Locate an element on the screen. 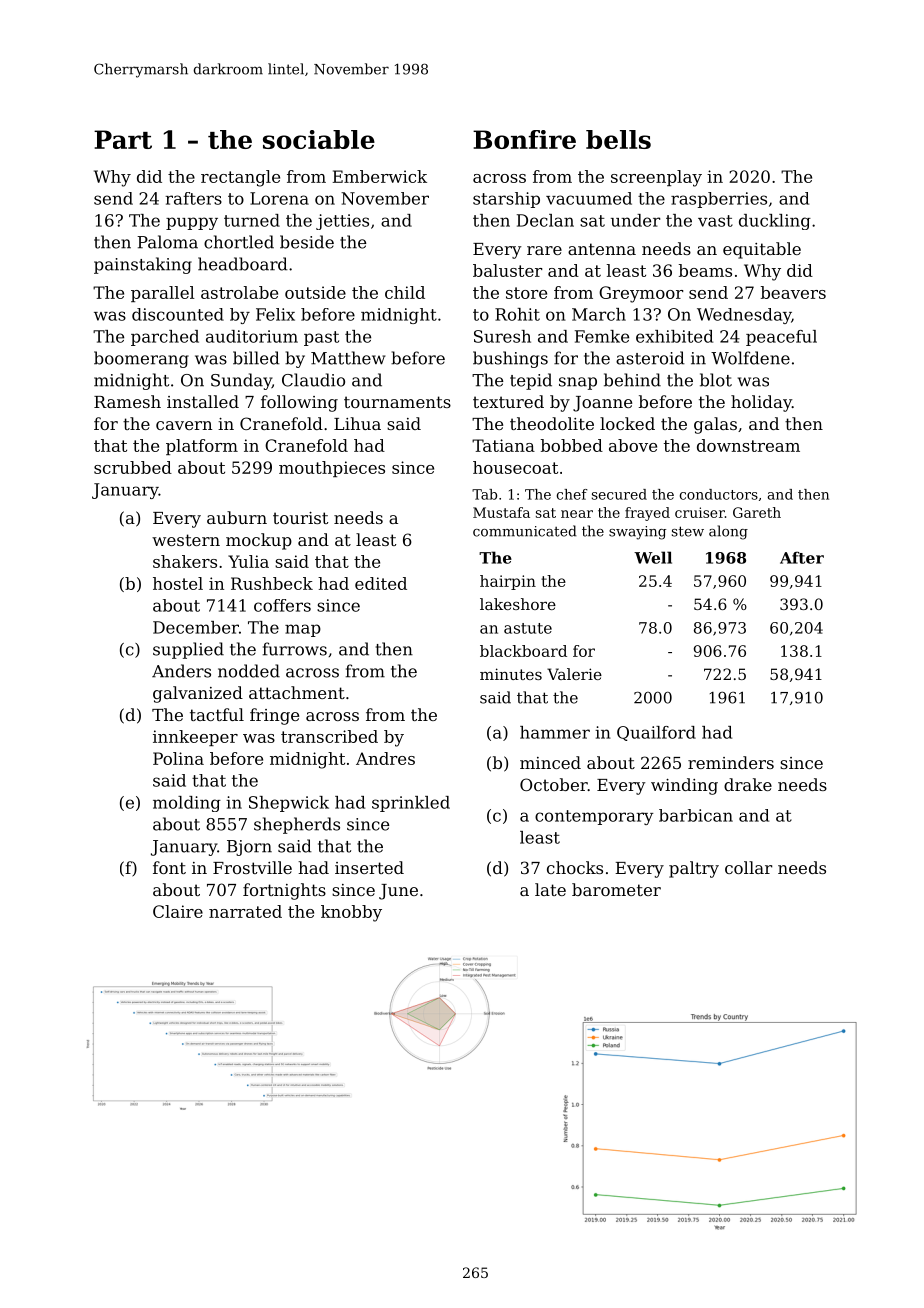 Image resolution: width=924 pixels, height=1308 pixels. nodded is located at coordinates (249, 671).
